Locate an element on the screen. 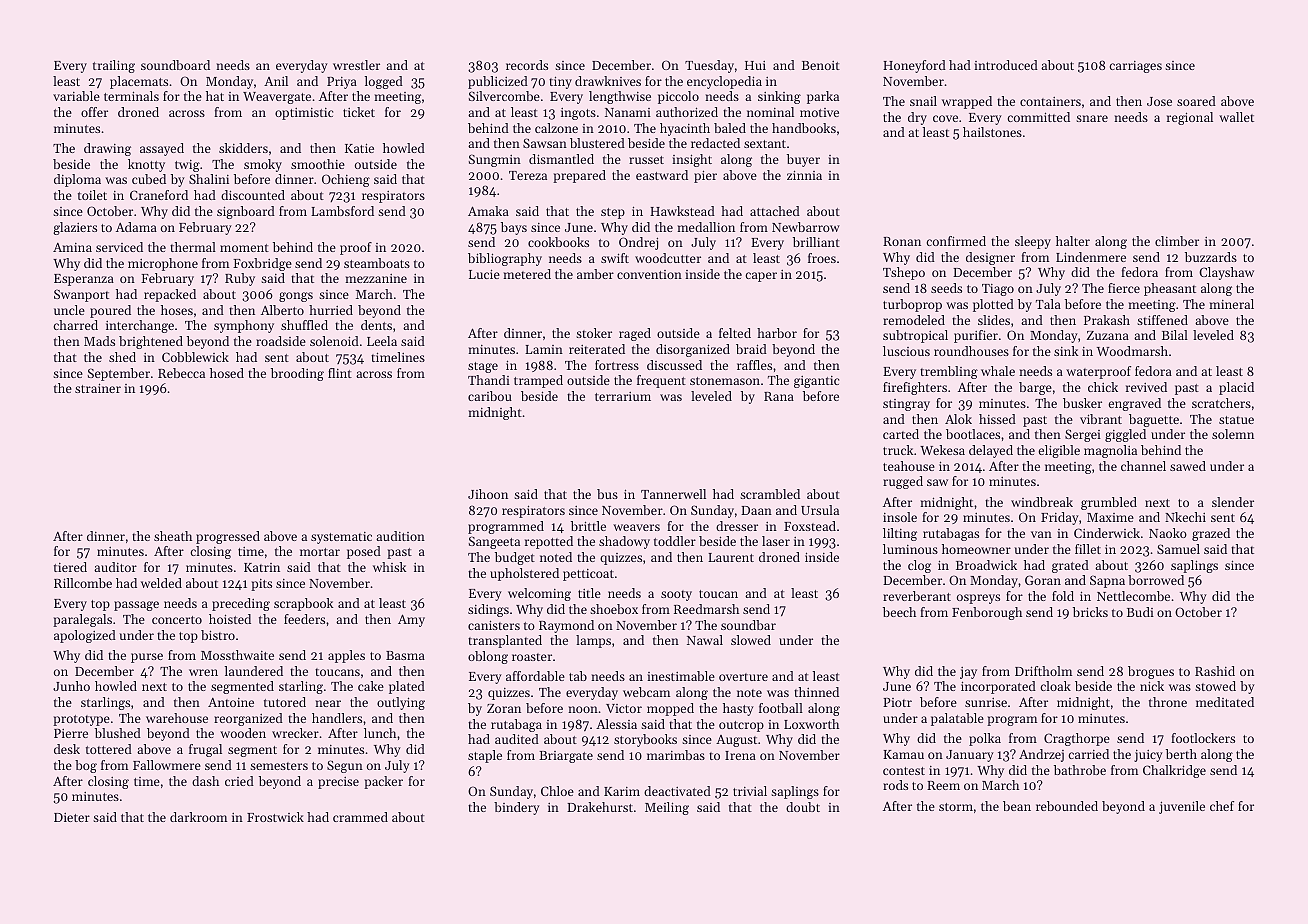  fortress is located at coordinates (617, 365).
